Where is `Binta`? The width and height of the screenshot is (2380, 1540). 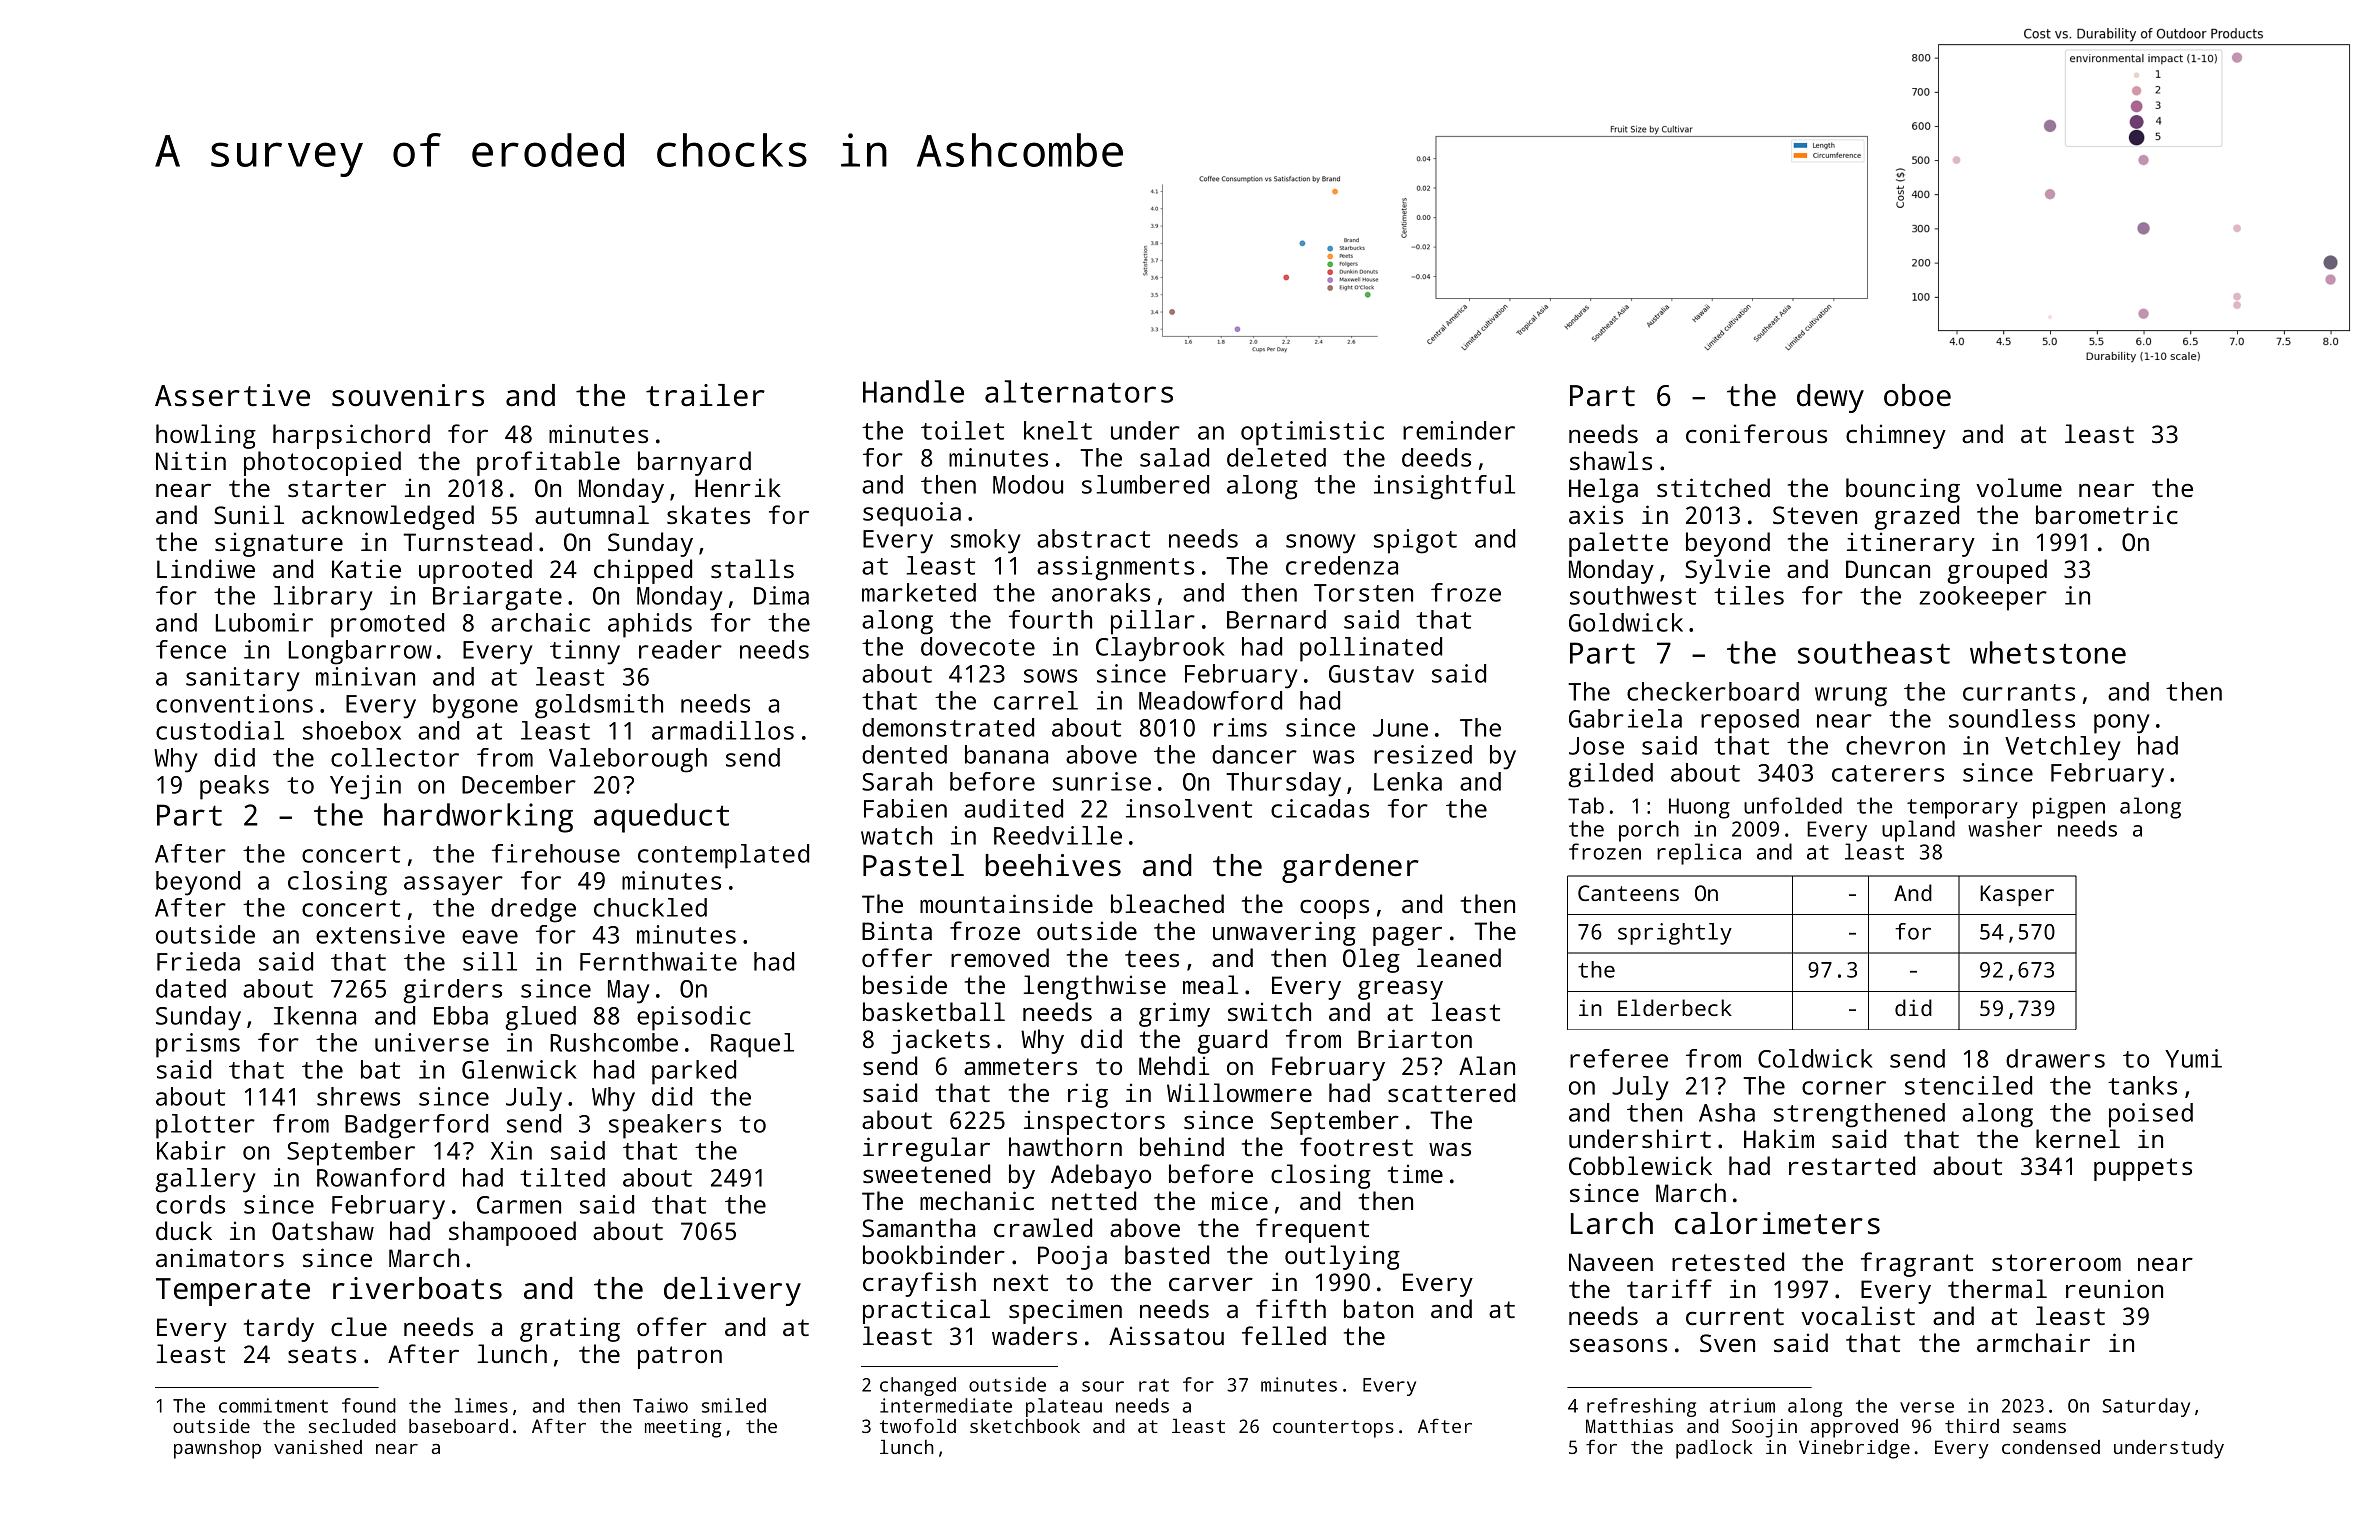
Binta is located at coordinates (897, 930).
